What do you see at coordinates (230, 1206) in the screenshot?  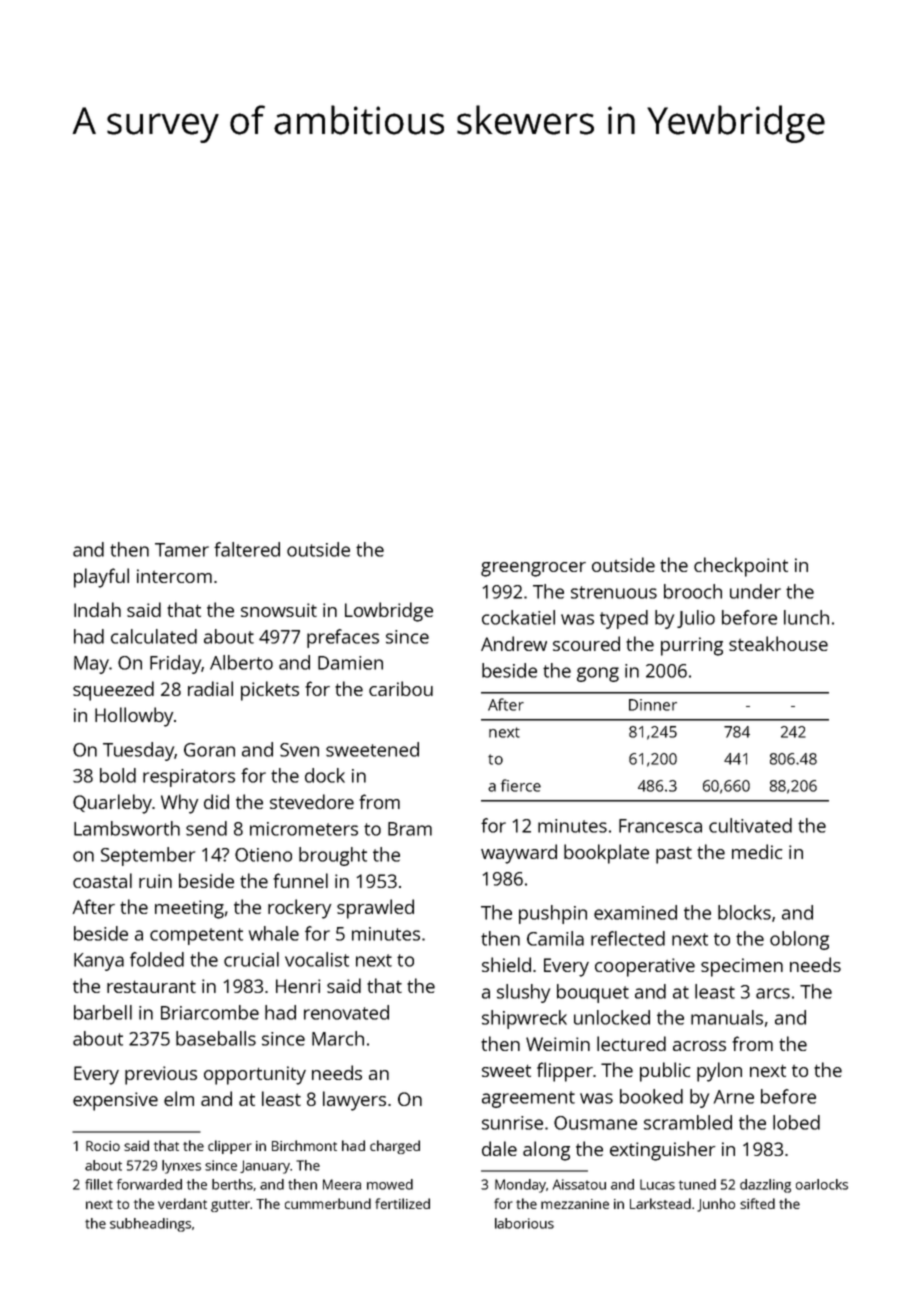 I see `gutter` at bounding box center [230, 1206].
